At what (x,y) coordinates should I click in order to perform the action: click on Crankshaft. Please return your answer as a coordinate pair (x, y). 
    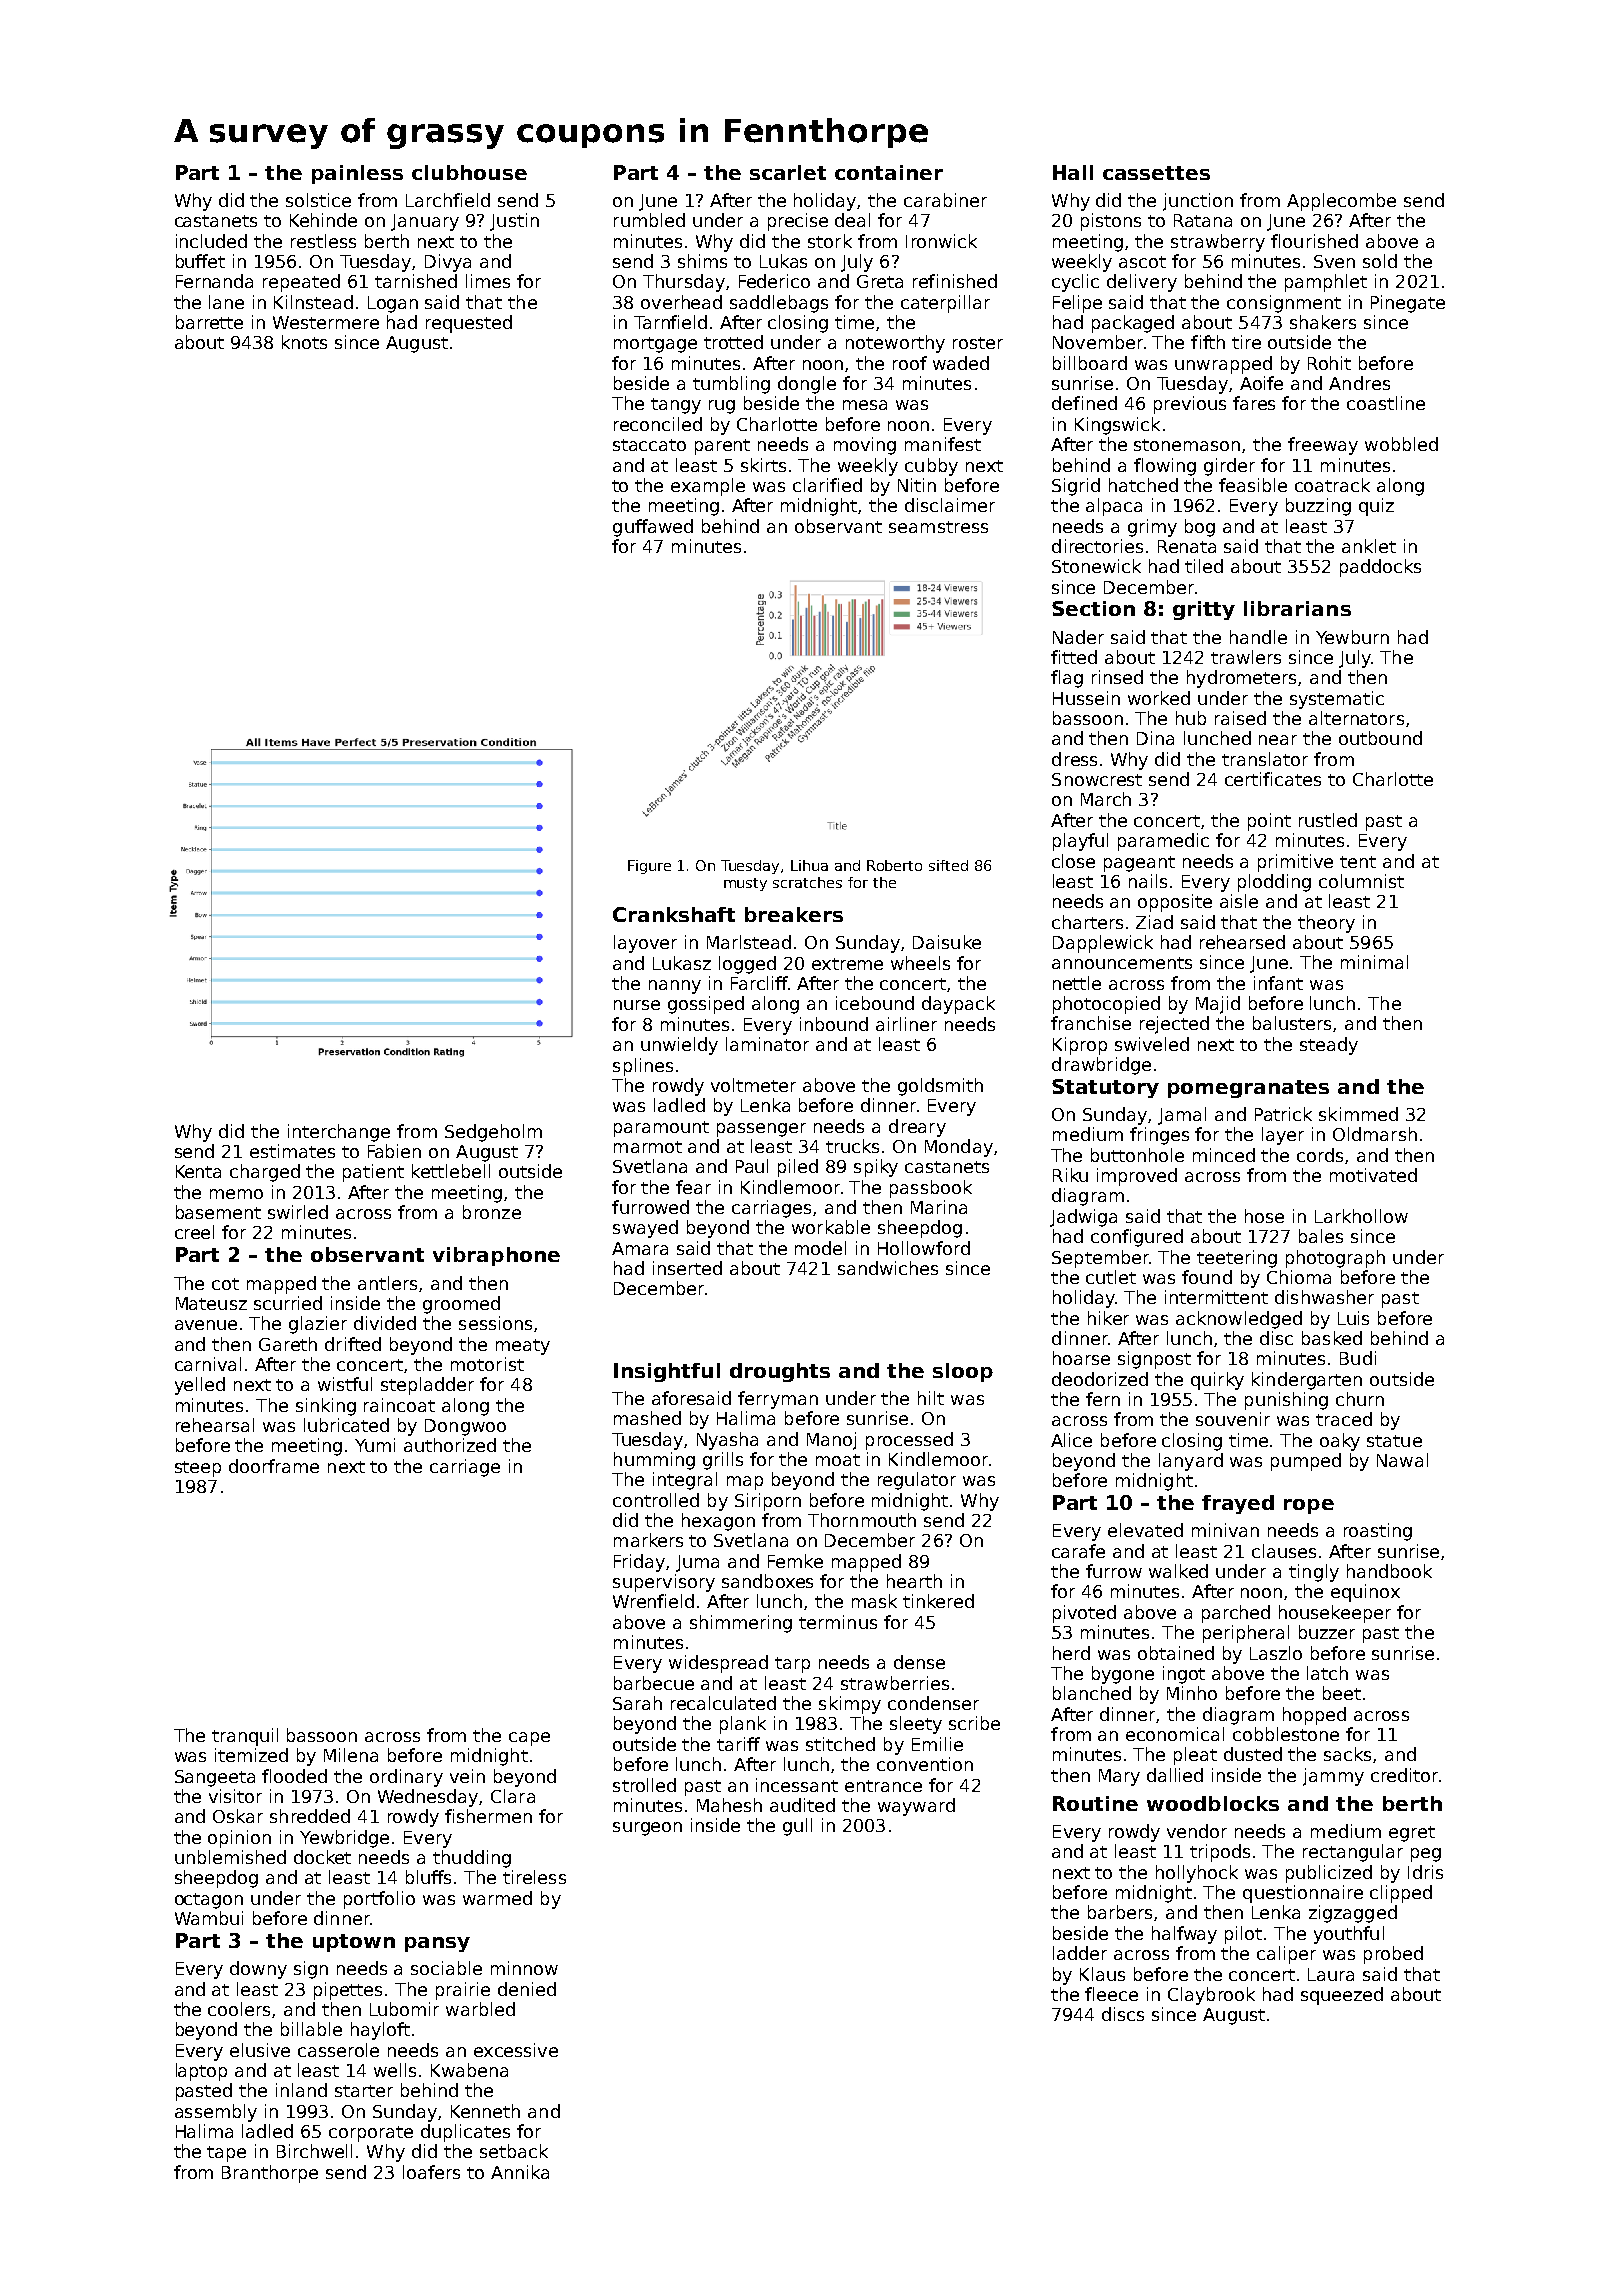
    Looking at the image, I should click on (674, 914).
